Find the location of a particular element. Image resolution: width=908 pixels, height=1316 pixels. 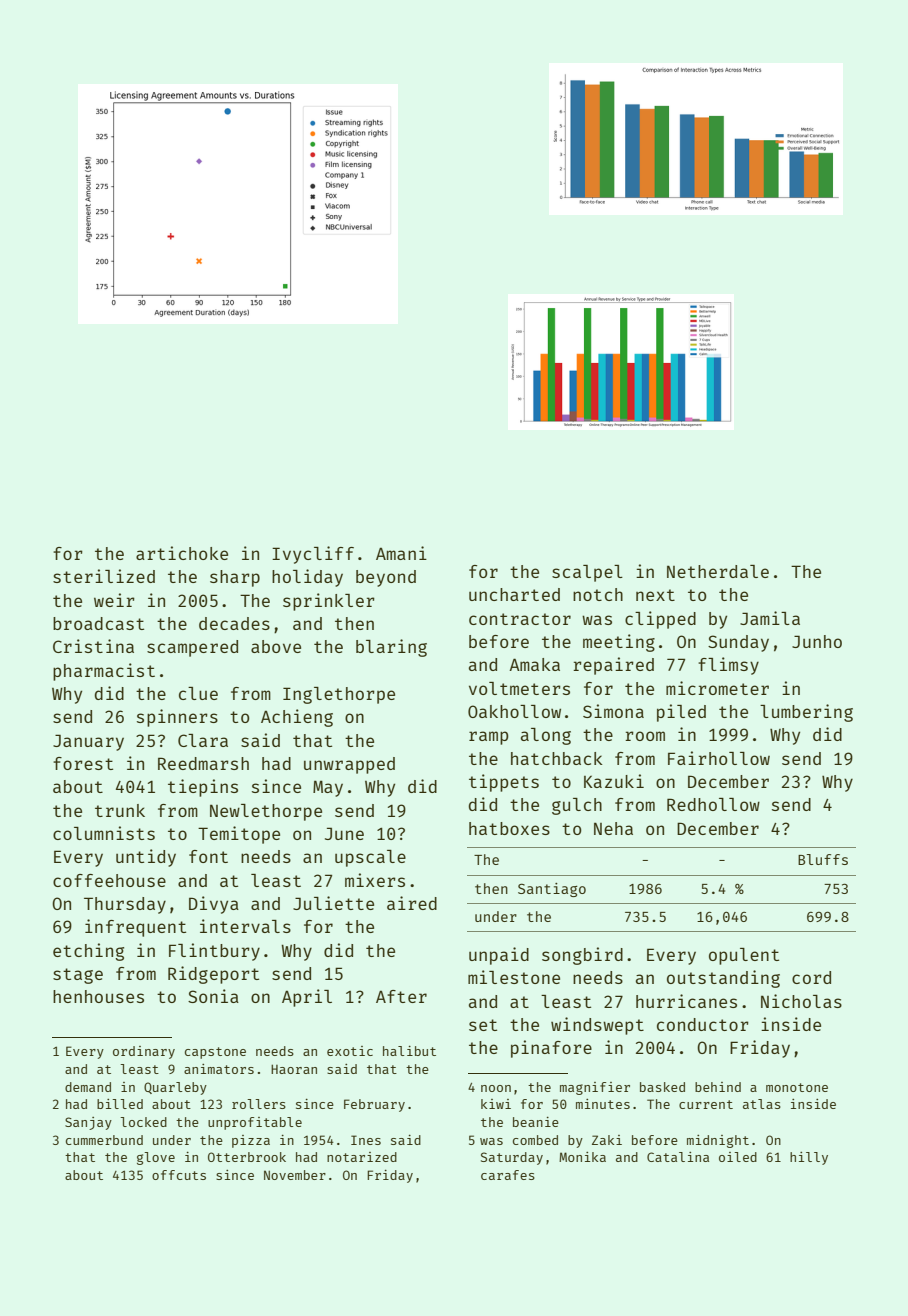

contractor is located at coordinates (520, 619).
